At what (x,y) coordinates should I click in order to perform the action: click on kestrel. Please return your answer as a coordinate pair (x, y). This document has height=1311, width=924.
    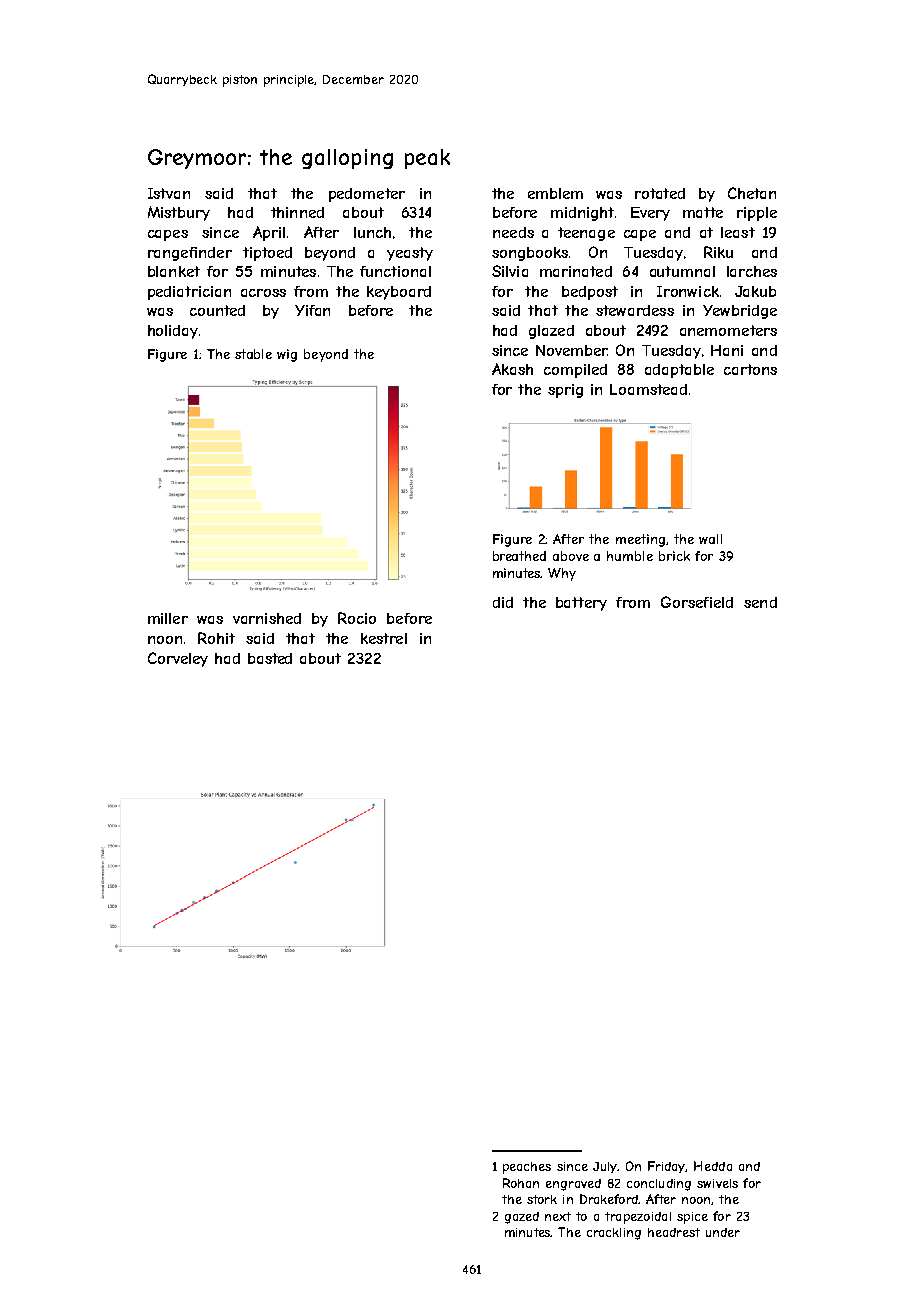
    Looking at the image, I should click on (384, 638).
